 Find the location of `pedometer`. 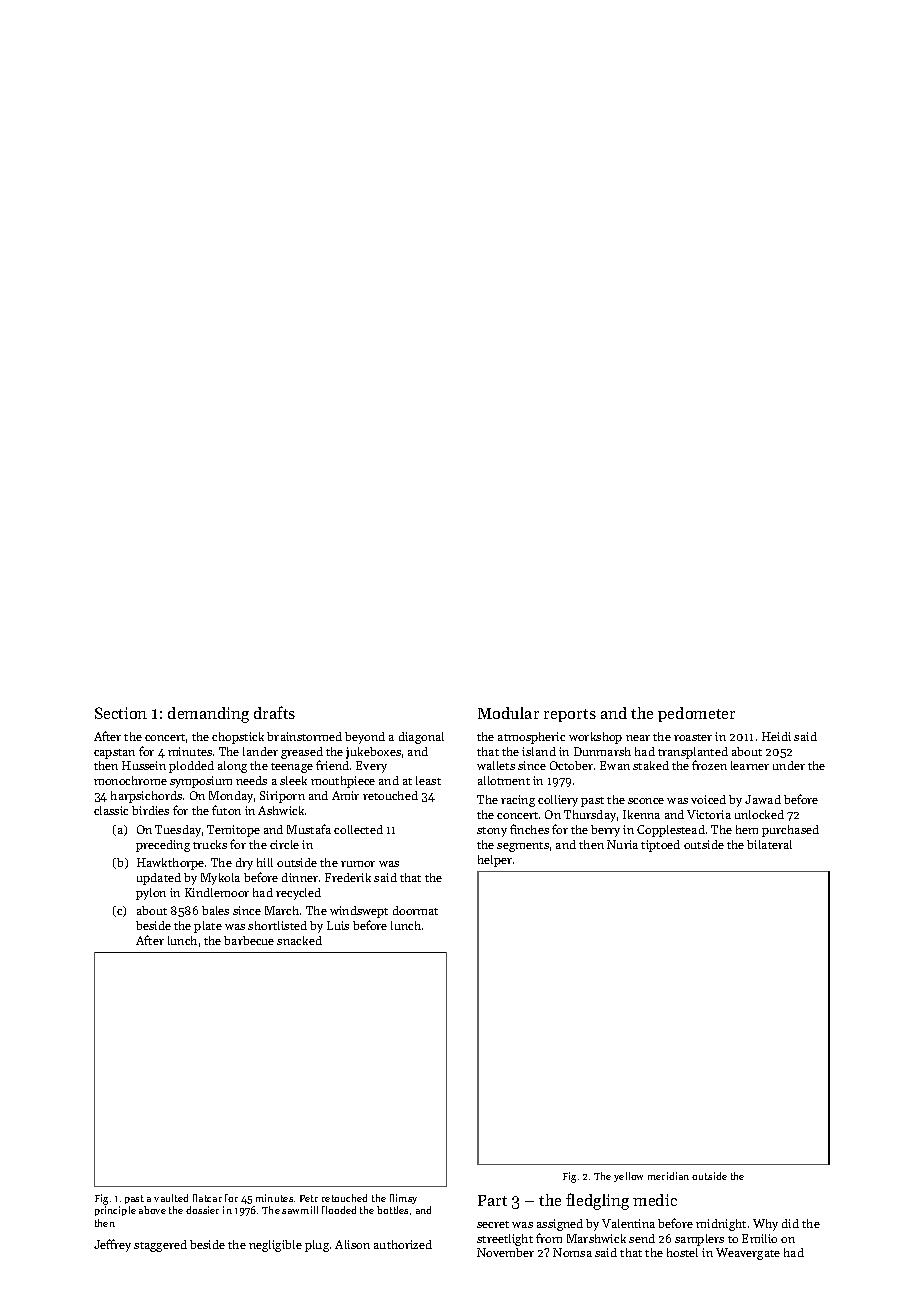

pedometer is located at coordinates (696, 714).
